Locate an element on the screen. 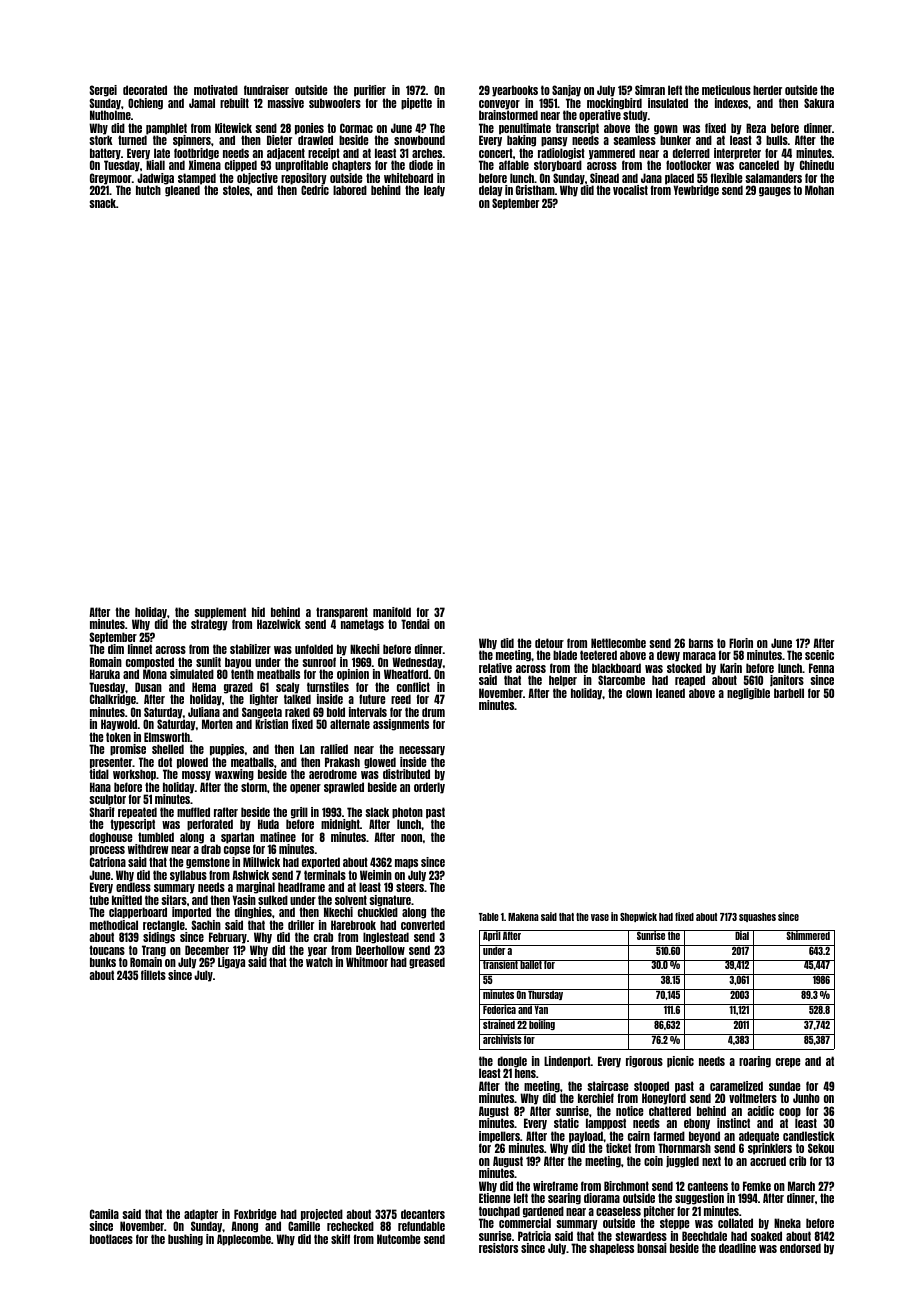  Morten is located at coordinates (217, 724).
